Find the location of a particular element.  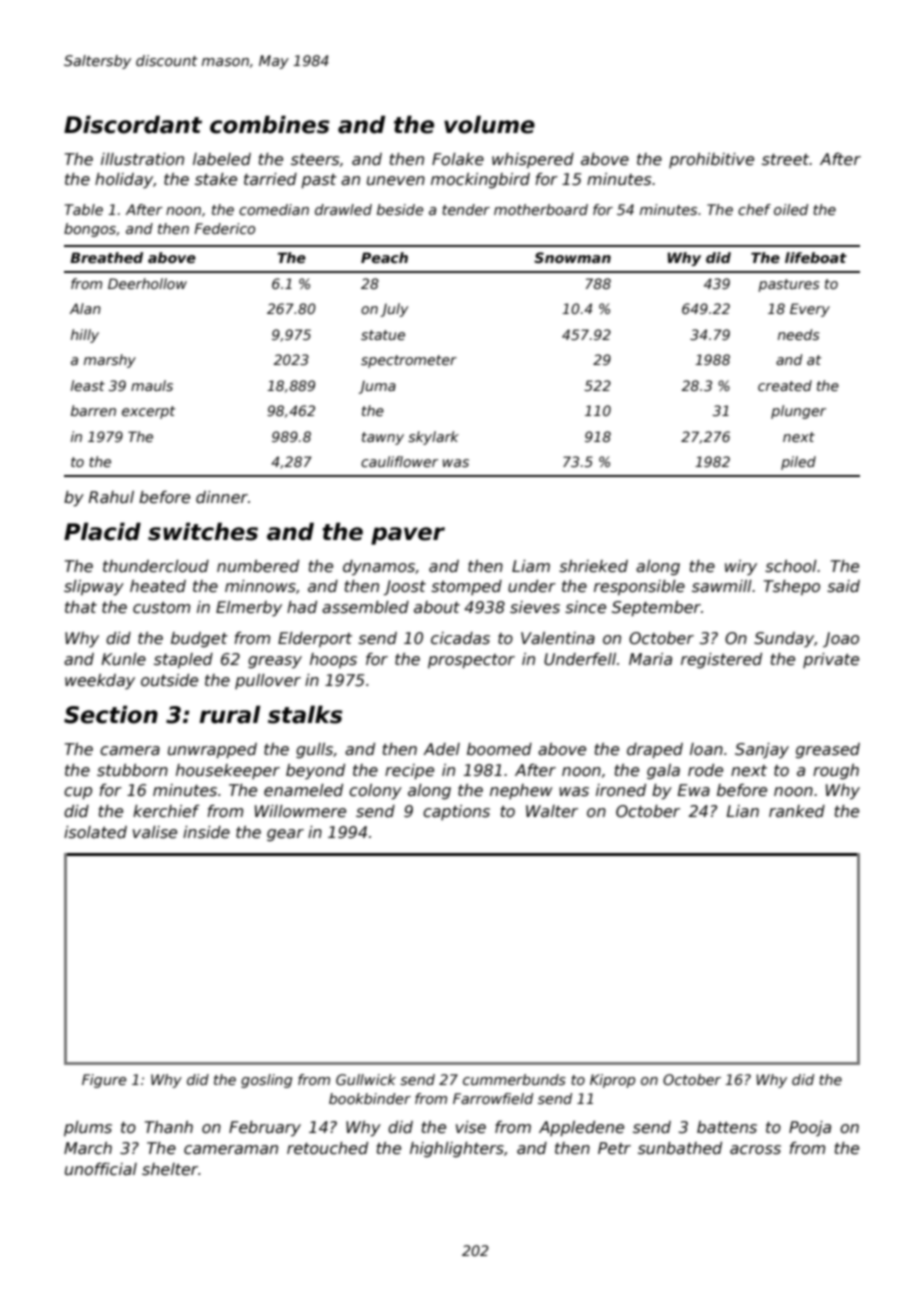

private is located at coordinates (831, 660).
